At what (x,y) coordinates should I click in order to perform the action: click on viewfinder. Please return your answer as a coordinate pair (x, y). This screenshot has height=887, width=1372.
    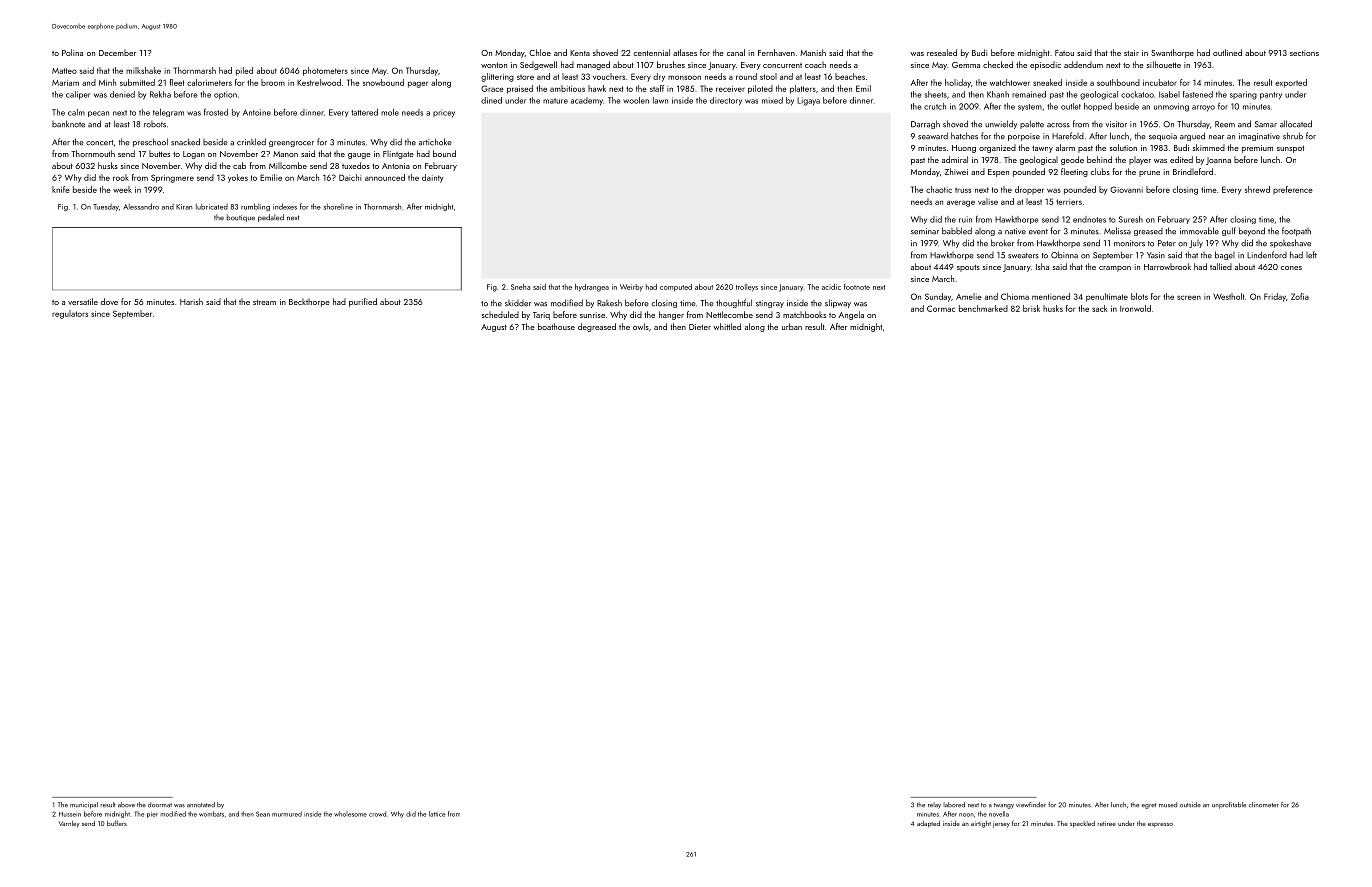
    Looking at the image, I should click on (1031, 804).
